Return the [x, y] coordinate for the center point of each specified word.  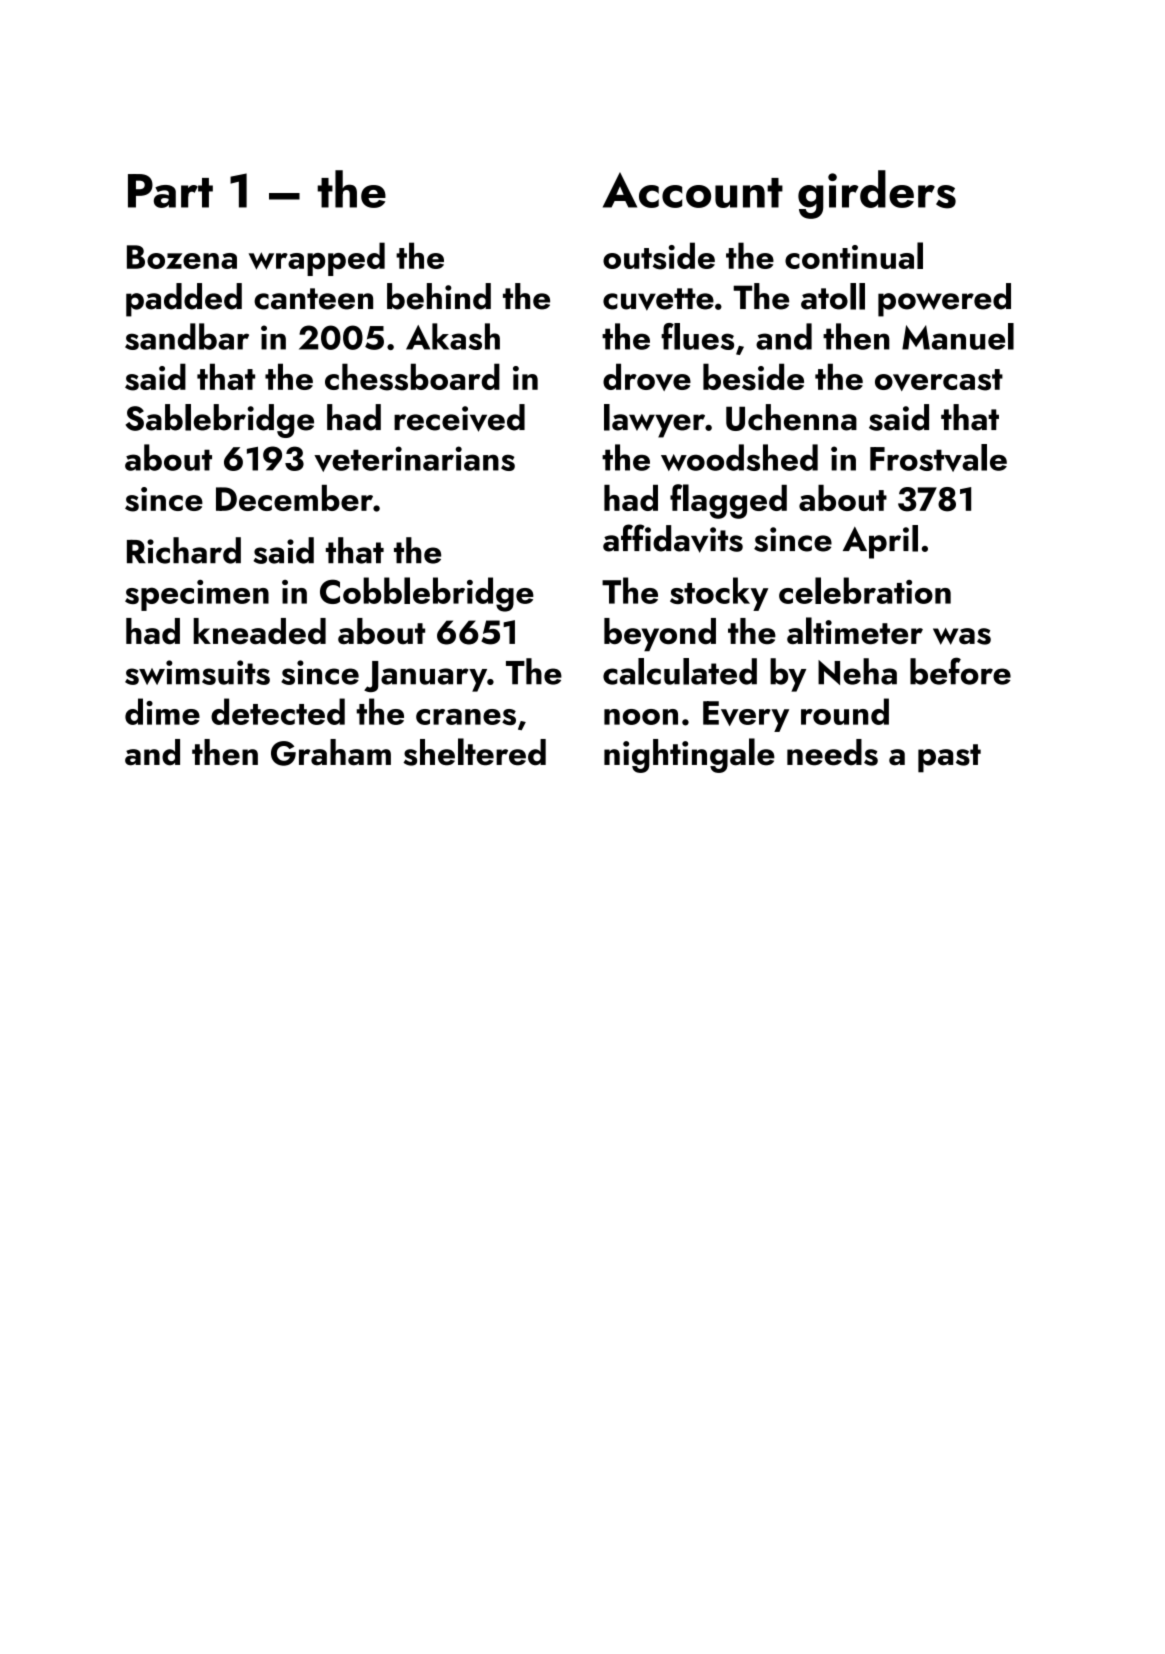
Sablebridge [220, 421]
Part [170, 191]
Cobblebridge [427, 594]
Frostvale [938, 458]
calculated [680, 671]
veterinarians [414, 459]
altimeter [855, 630]
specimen [197, 595]
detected [278, 711]
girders [877, 194]
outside [659, 256]
